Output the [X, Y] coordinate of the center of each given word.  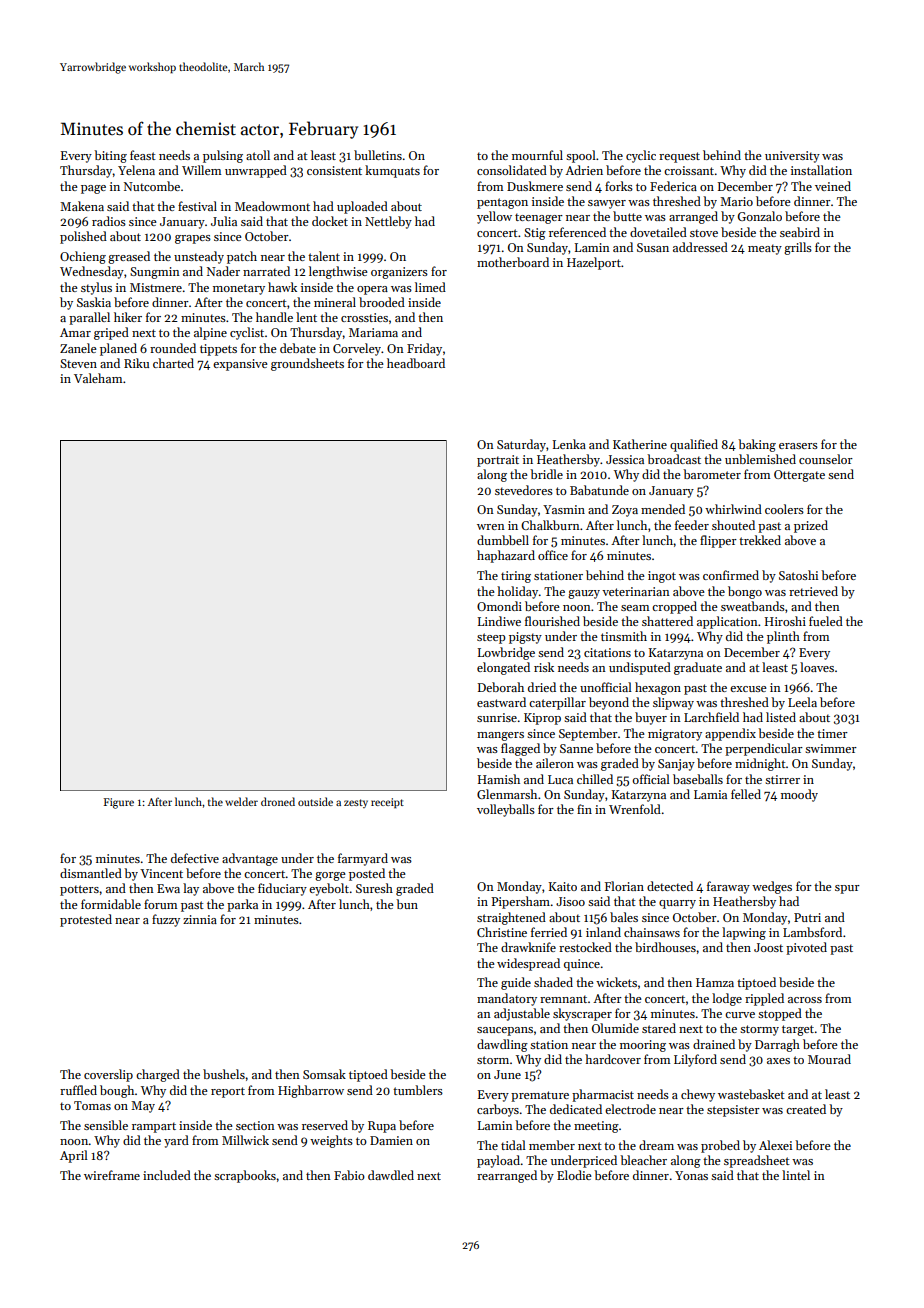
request [679, 157]
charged [158, 1075]
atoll [258, 155]
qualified [694, 445]
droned [278, 801]
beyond [609, 703]
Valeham [98, 378]
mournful [537, 155]
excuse [748, 689]
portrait [498, 461]
